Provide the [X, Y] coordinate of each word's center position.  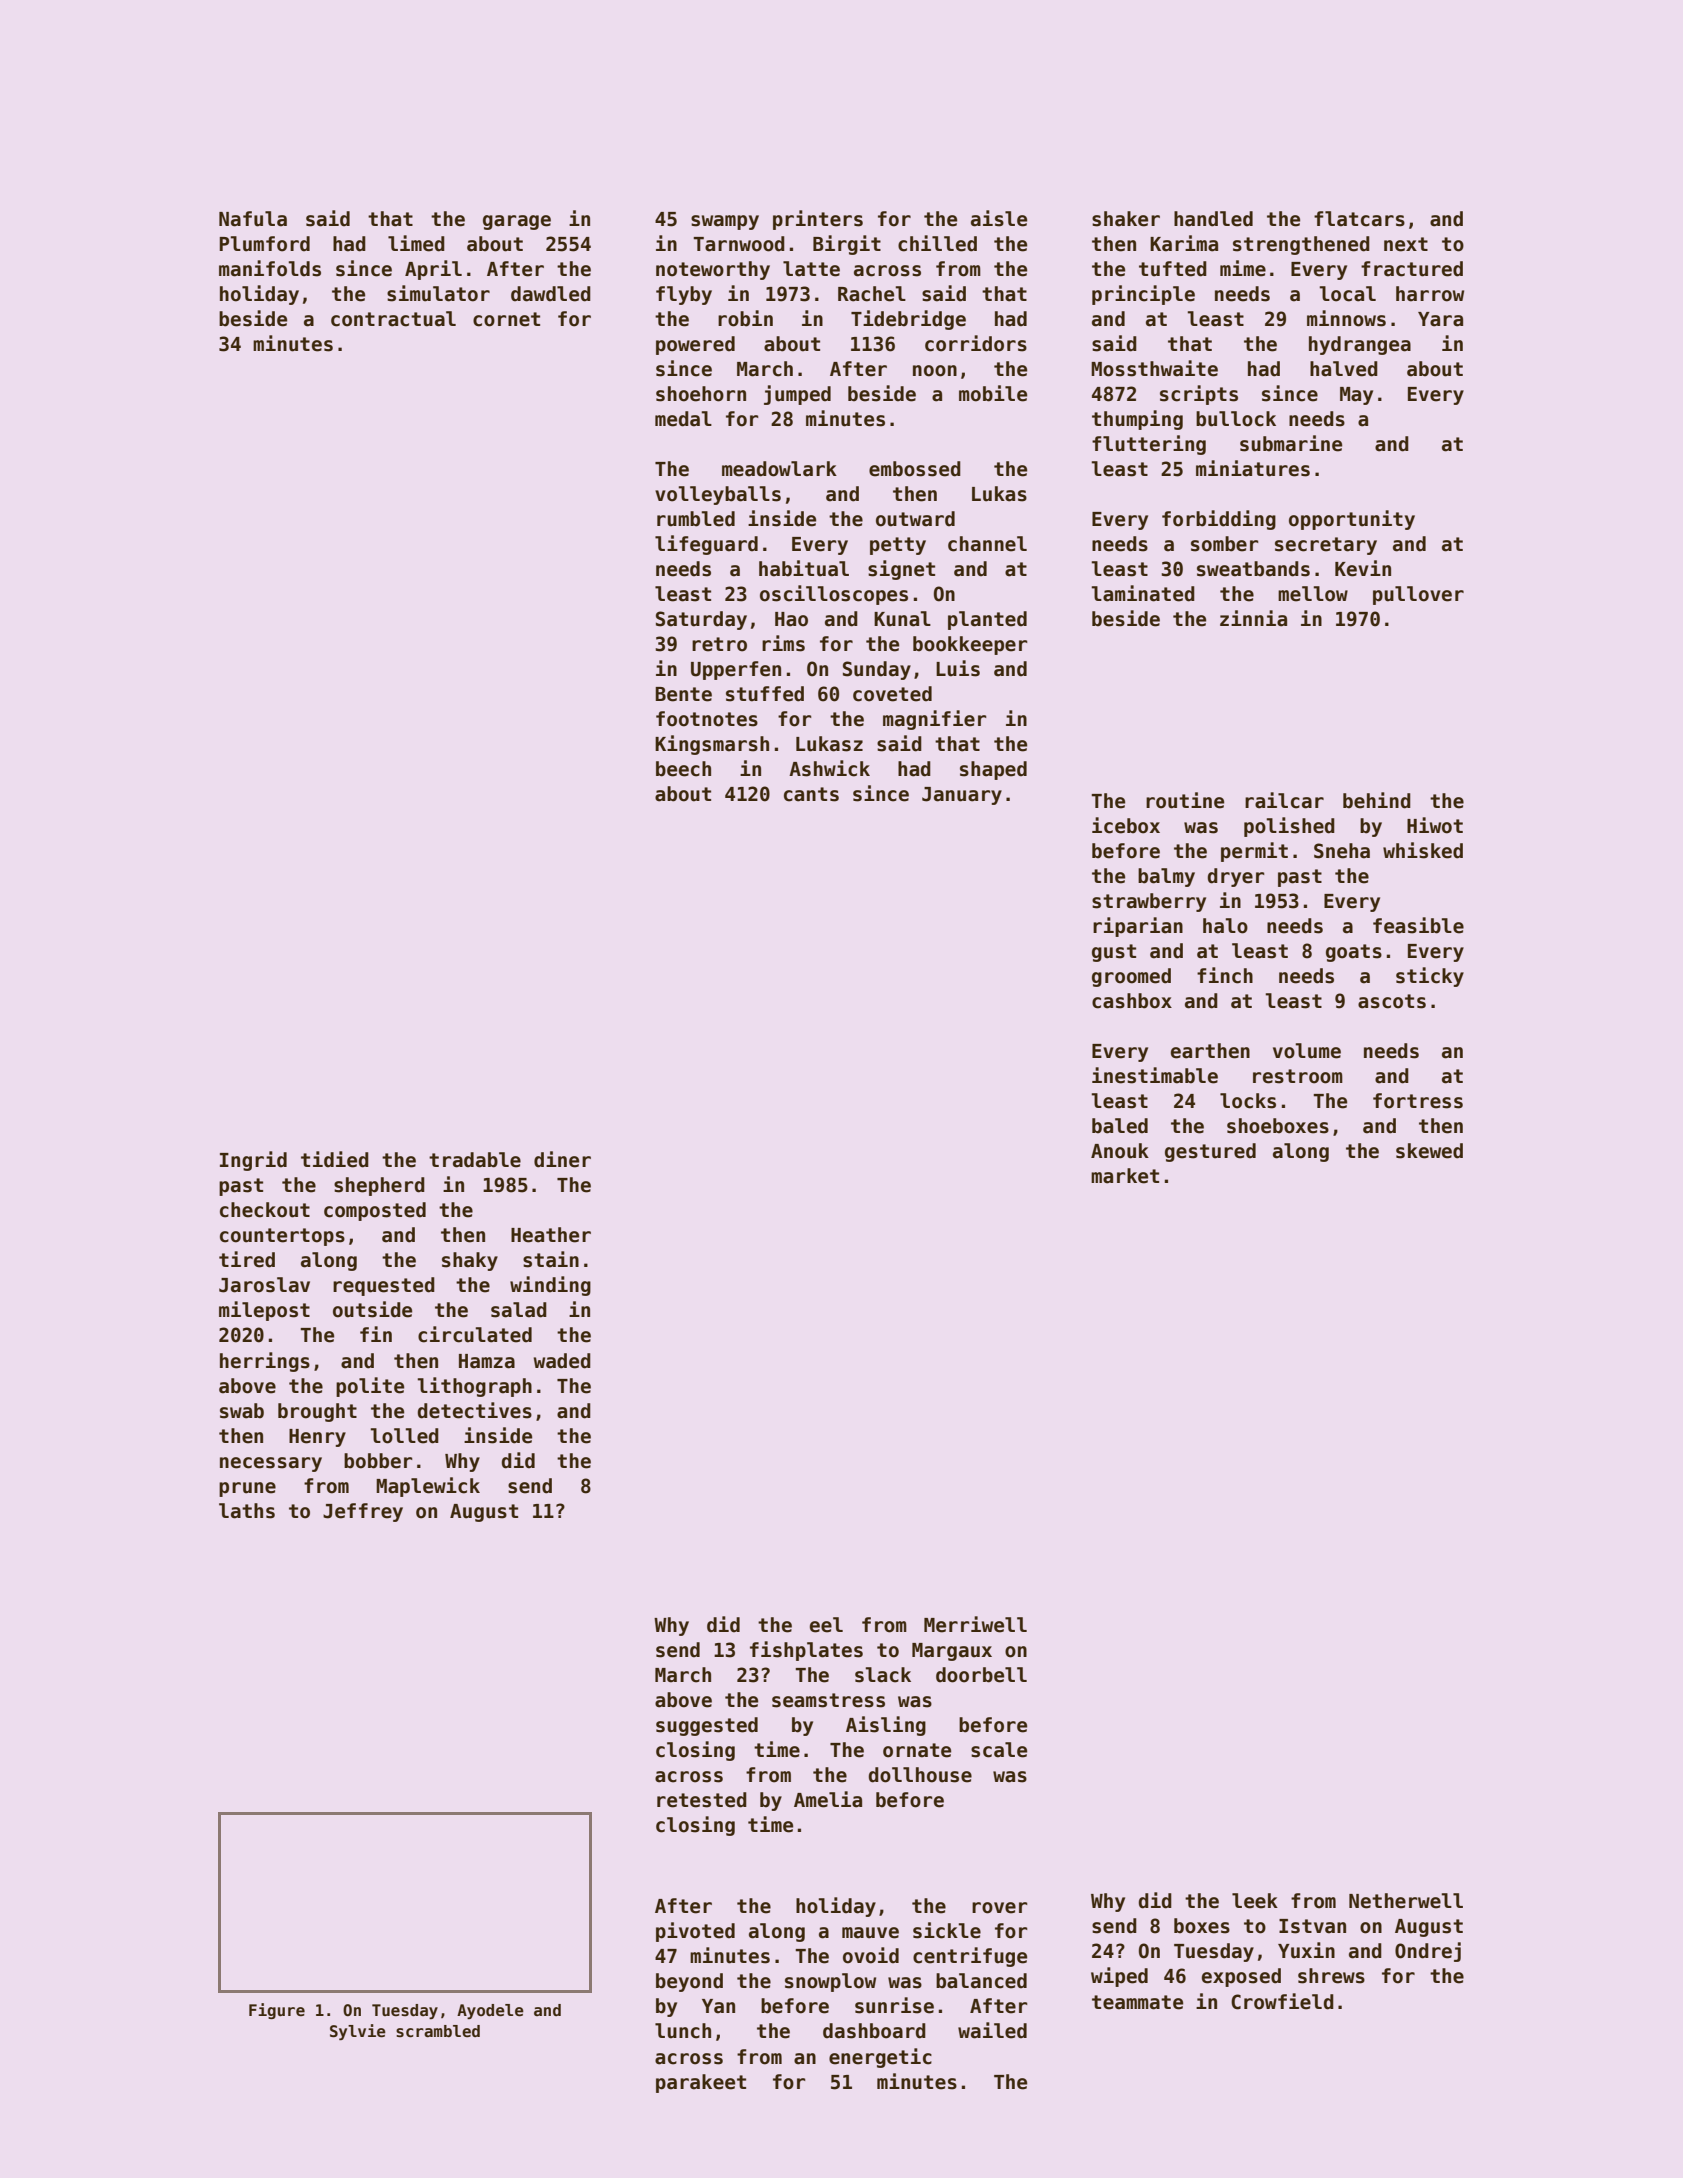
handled [1213, 219]
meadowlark [779, 469]
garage [517, 222]
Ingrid [253, 1161]
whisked [1423, 850]
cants [811, 794]
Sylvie [358, 2032]
